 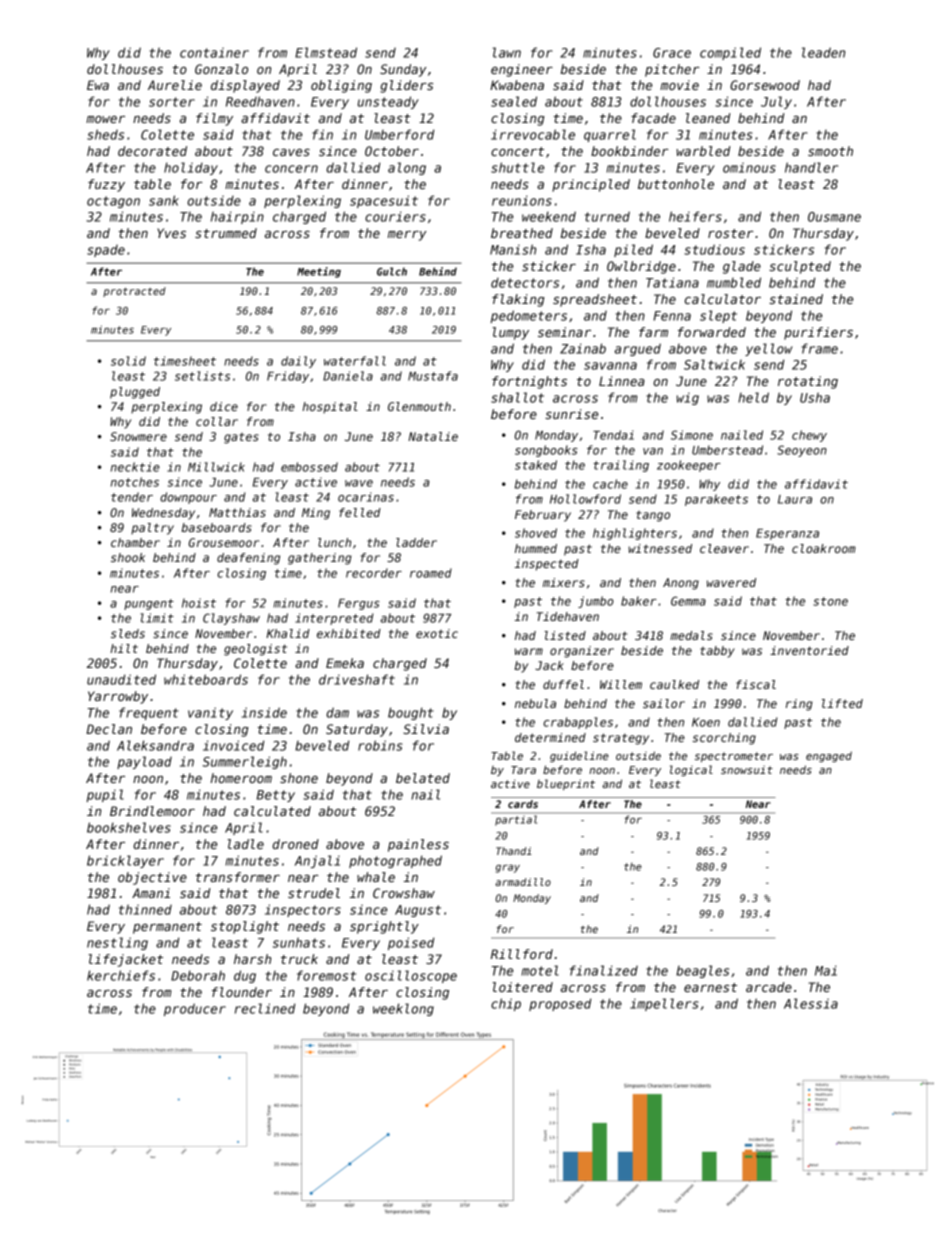 I want to click on inventoried, so click(x=809, y=650).
